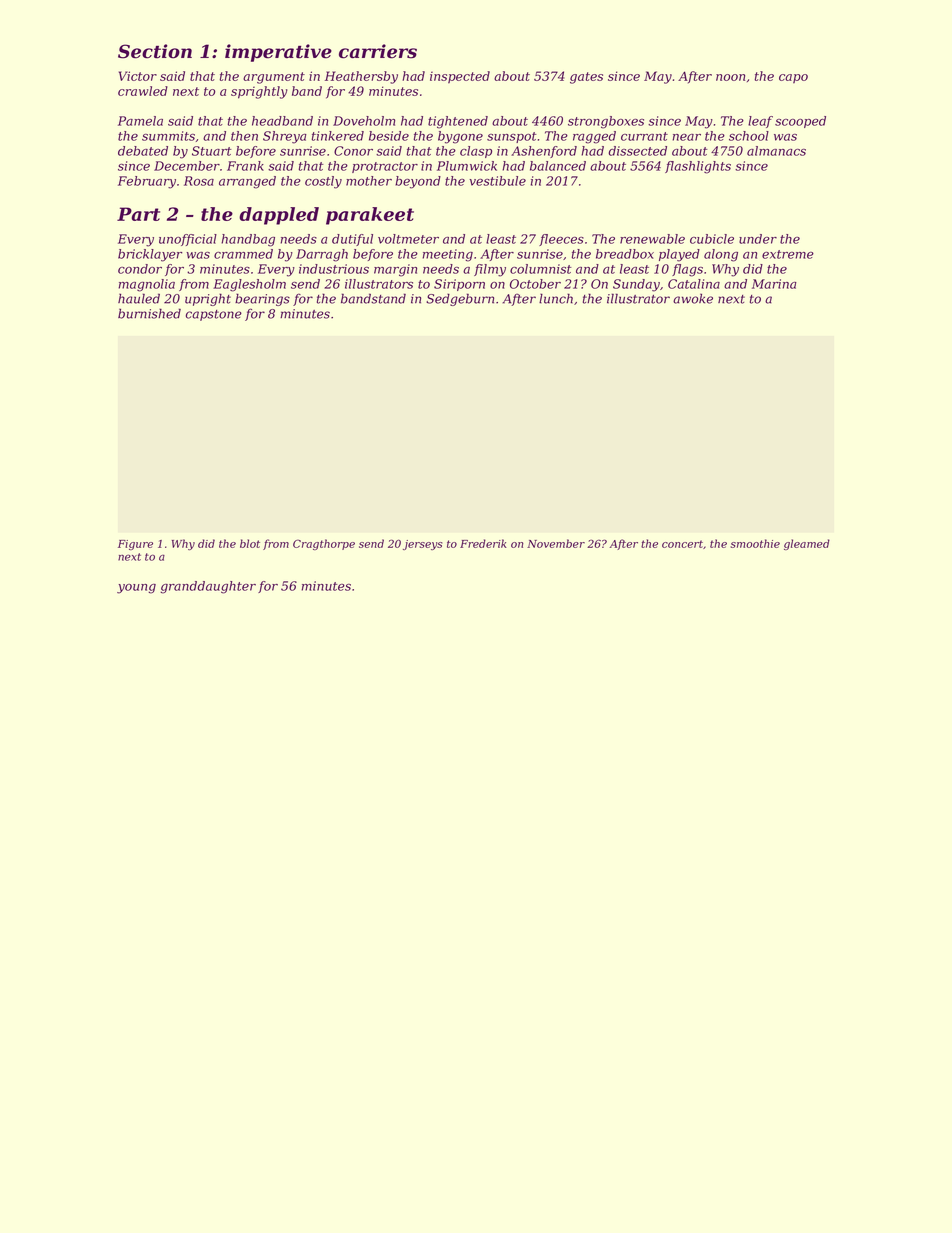 The width and height of the image is (952, 1233). Describe the element at coordinates (807, 544) in the image. I see `gleamed` at that location.
